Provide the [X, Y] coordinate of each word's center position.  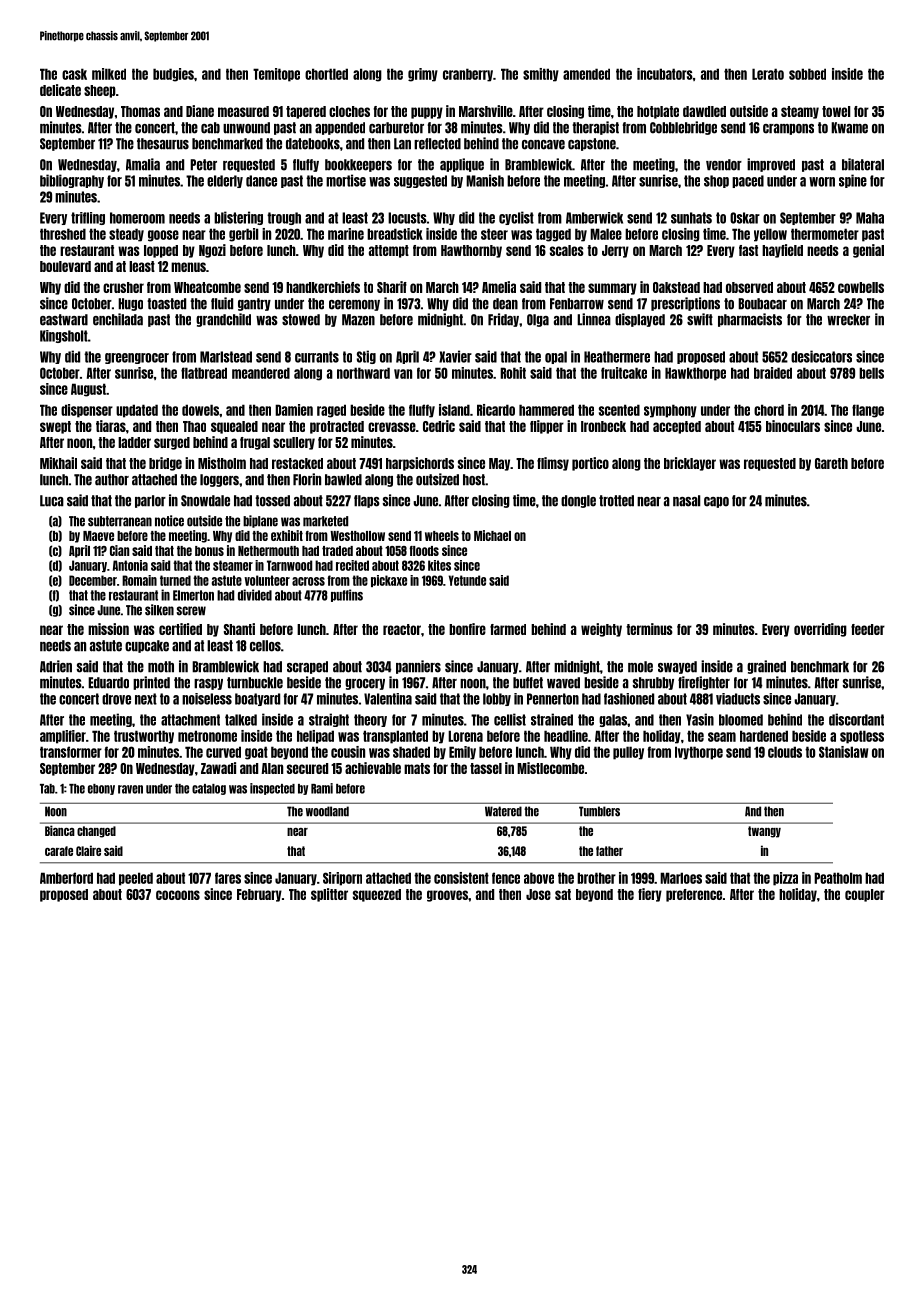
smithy [541, 75]
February [259, 895]
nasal [686, 501]
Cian [119, 550]
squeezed [377, 895]
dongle [578, 501]
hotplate [658, 112]
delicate [60, 90]
